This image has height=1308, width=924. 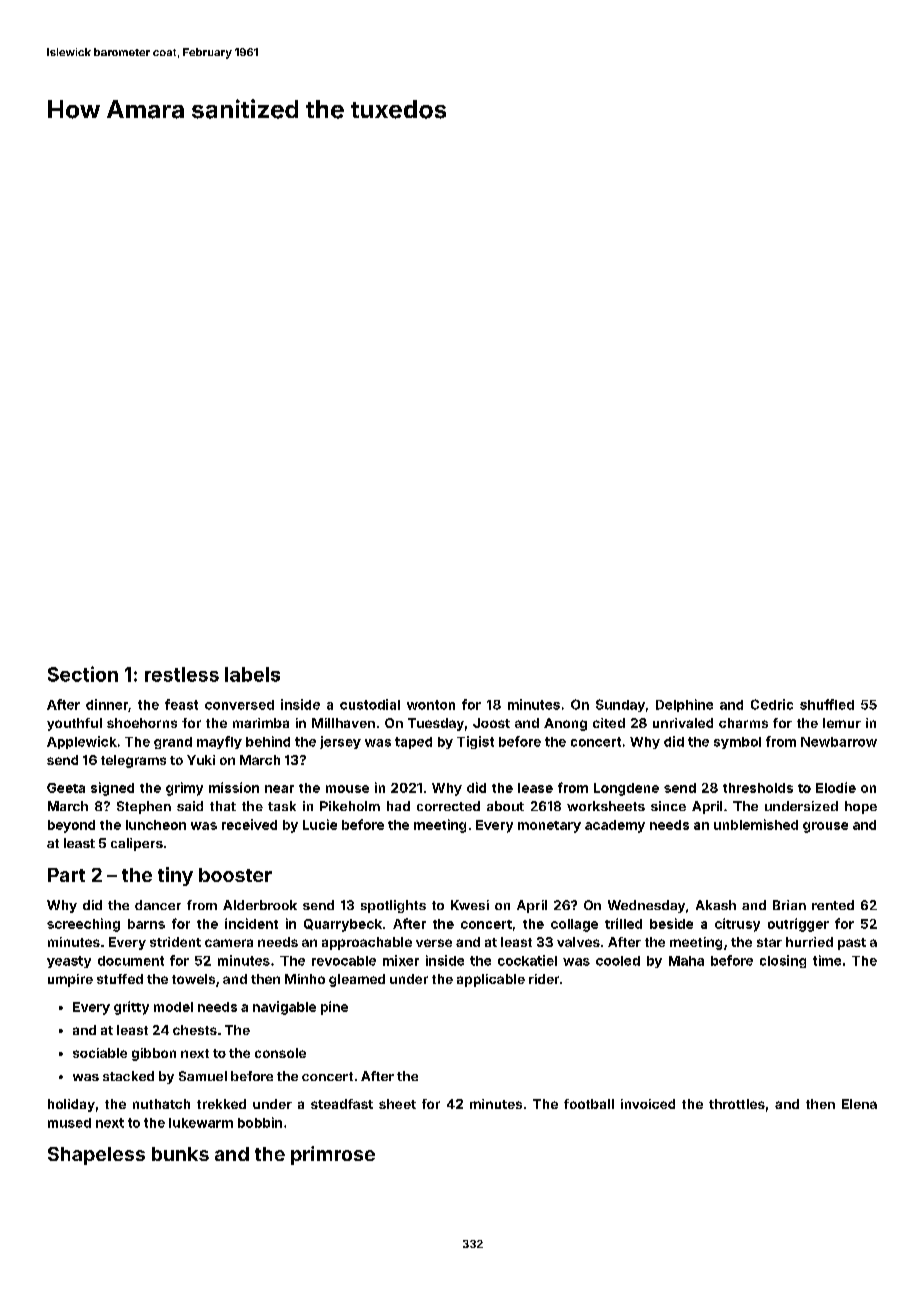 What do you see at coordinates (648, 1104) in the image?
I see `invoiced` at bounding box center [648, 1104].
